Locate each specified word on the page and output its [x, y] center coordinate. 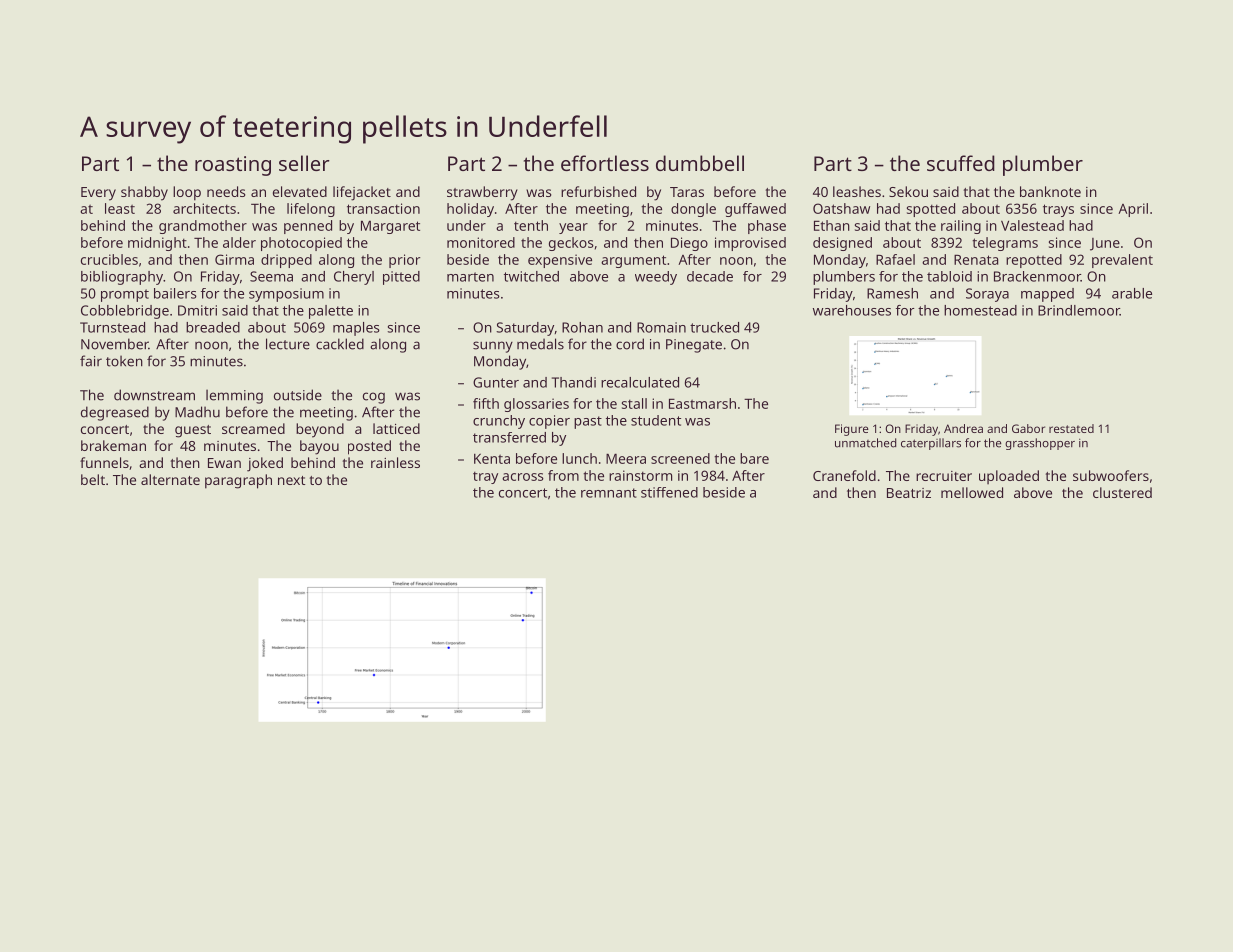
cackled [340, 344]
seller [304, 163]
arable [1132, 293]
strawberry [482, 193]
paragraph [238, 481]
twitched [531, 276]
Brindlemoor [1079, 310]
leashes [857, 191]
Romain [661, 327]
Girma [234, 259]
